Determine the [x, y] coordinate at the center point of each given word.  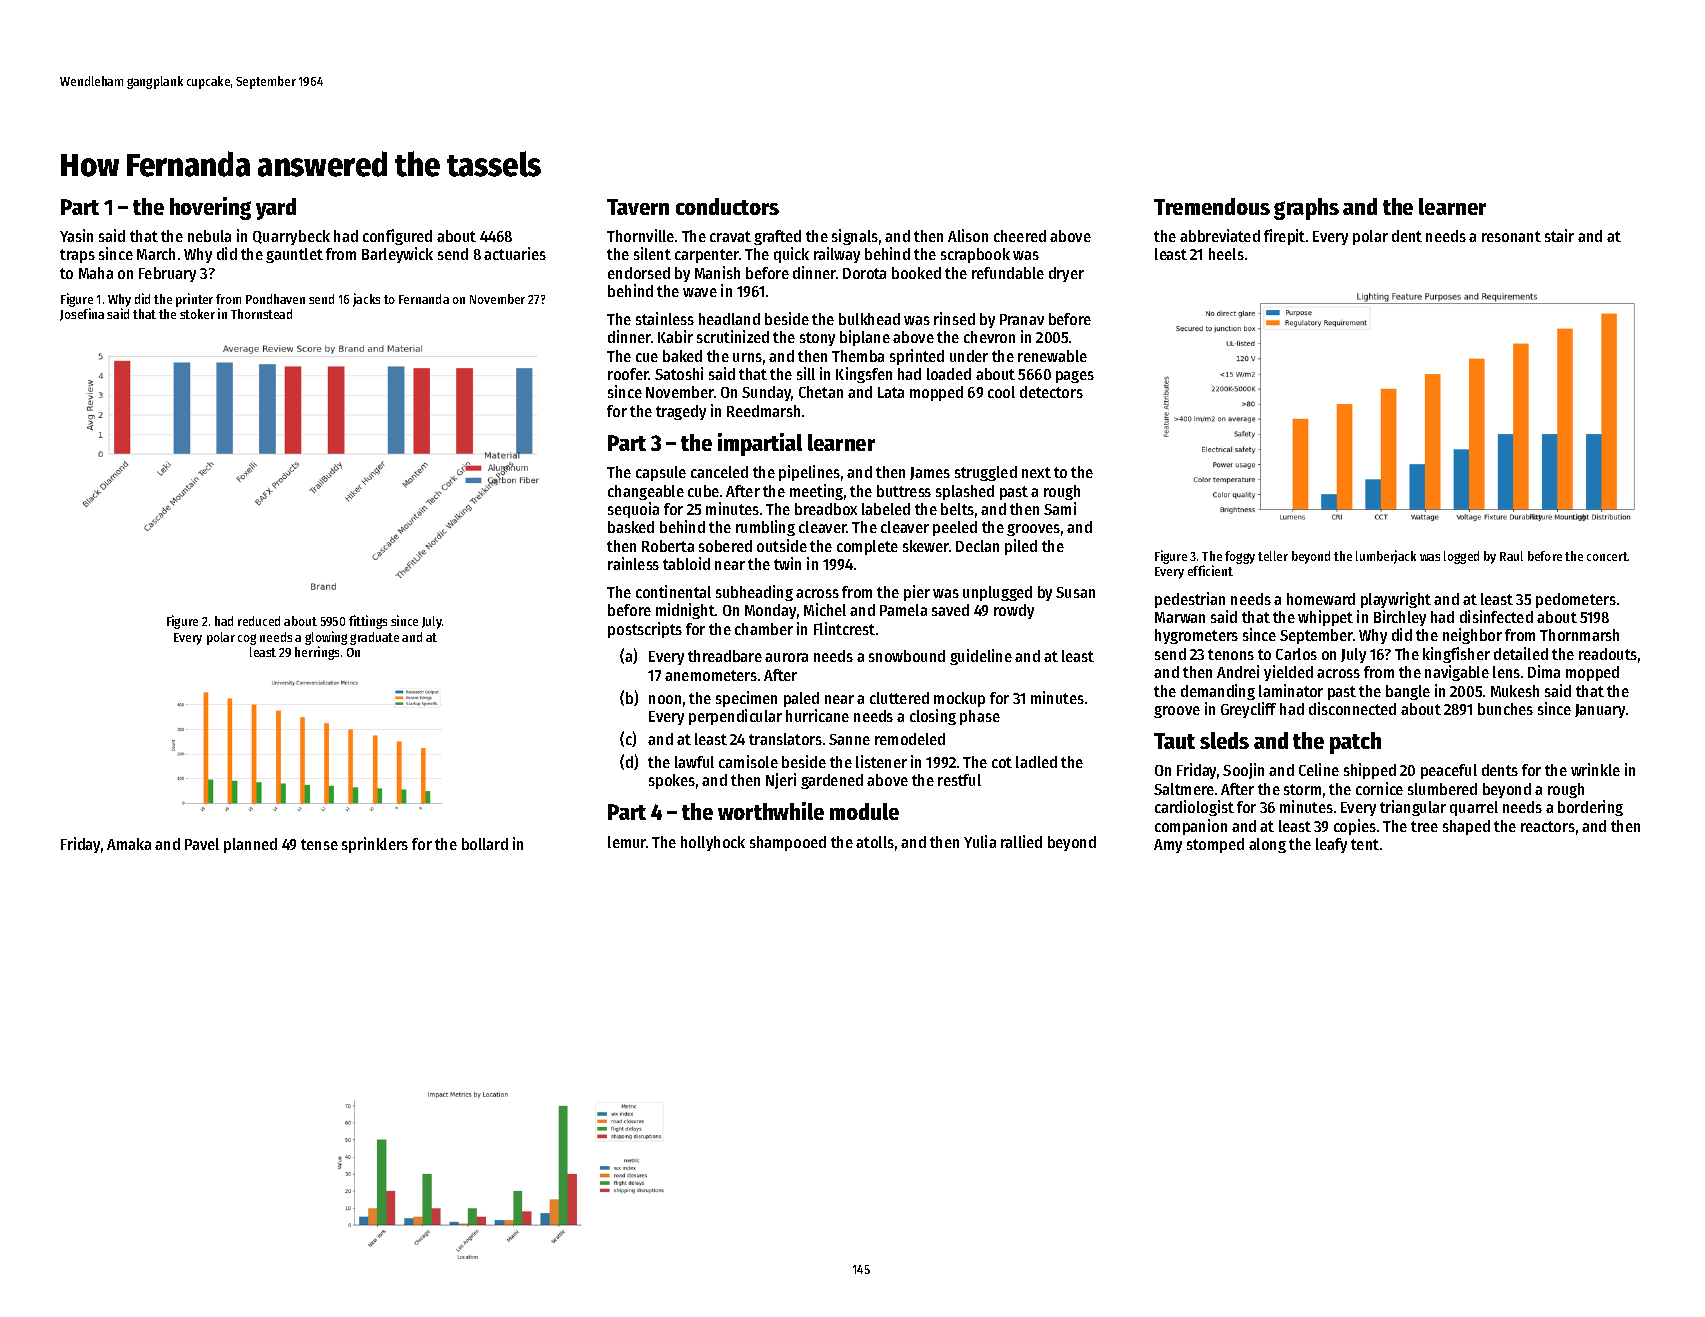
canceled [719, 472]
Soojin [1243, 771]
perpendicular [735, 717]
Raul [1511, 556]
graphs [1306, 209]
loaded [949, 374]
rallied [1021, 841]
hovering [210, 208]
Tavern [638, 207]
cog [247, 639]
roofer [628, 374]
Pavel [202, 844]
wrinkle [1595, 769]
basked [631, 527]
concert [1607, 556]
